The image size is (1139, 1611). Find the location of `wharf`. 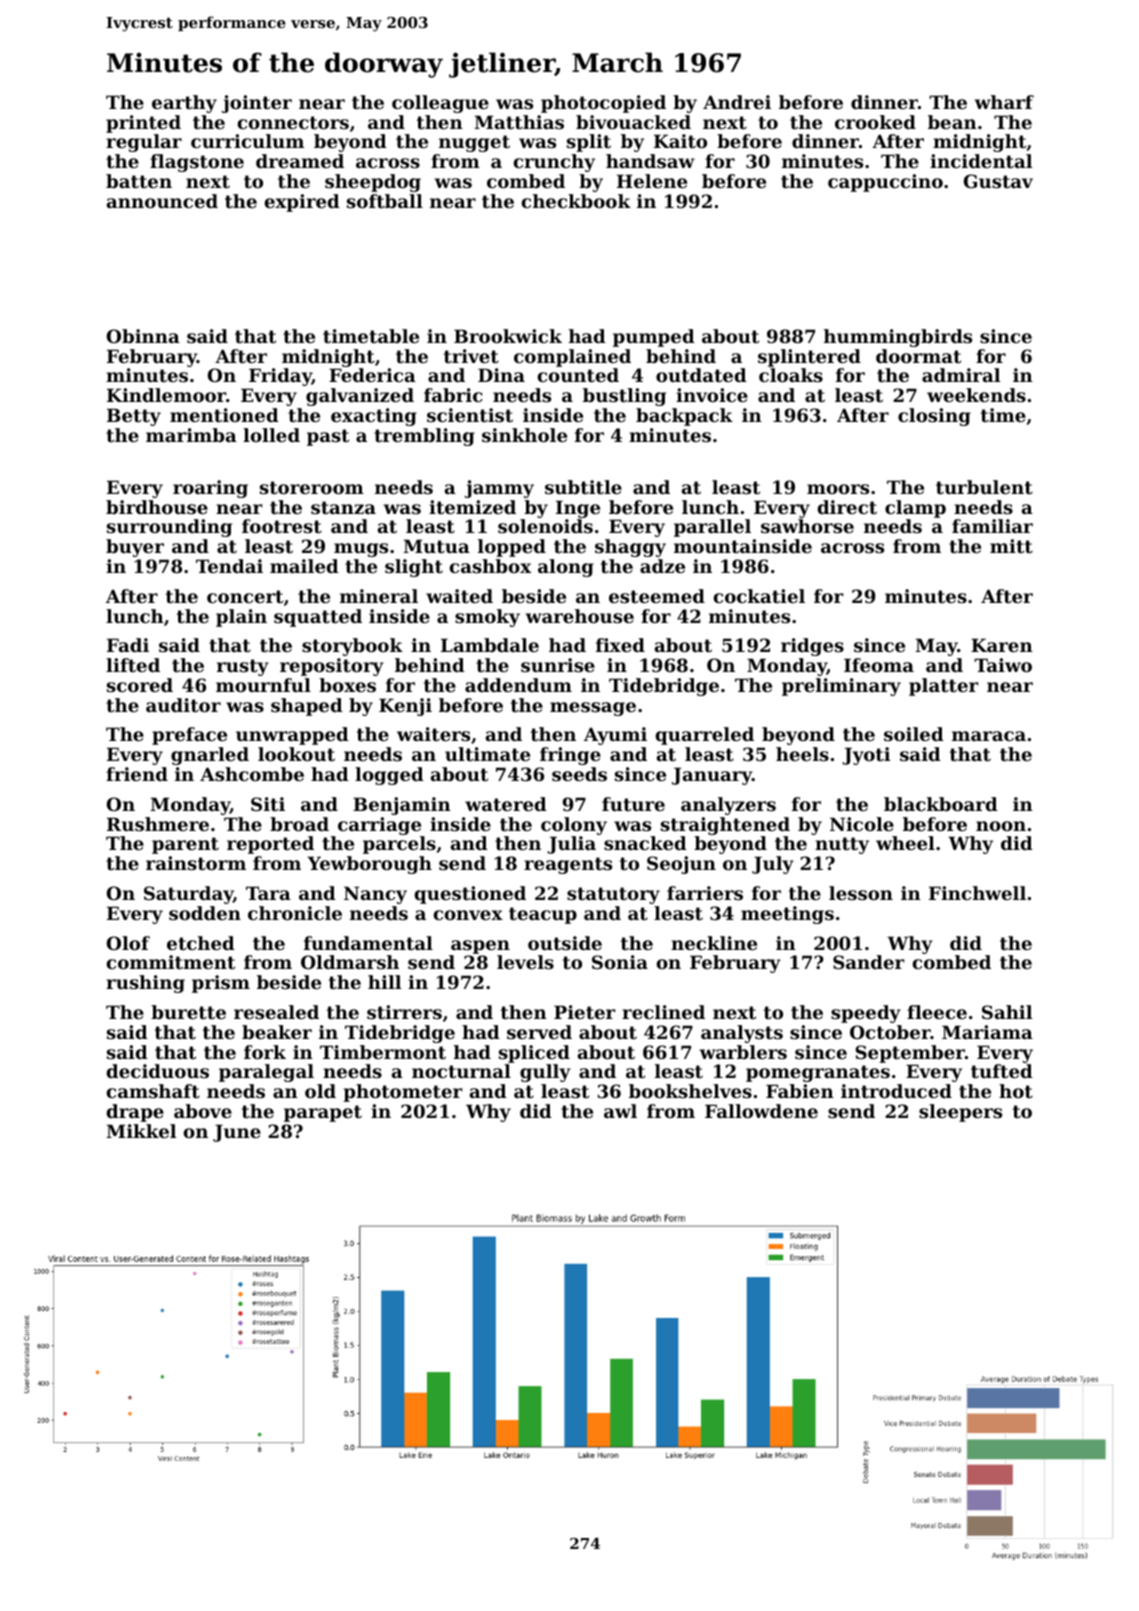

wharf is located at coordinates (1004, 102).
